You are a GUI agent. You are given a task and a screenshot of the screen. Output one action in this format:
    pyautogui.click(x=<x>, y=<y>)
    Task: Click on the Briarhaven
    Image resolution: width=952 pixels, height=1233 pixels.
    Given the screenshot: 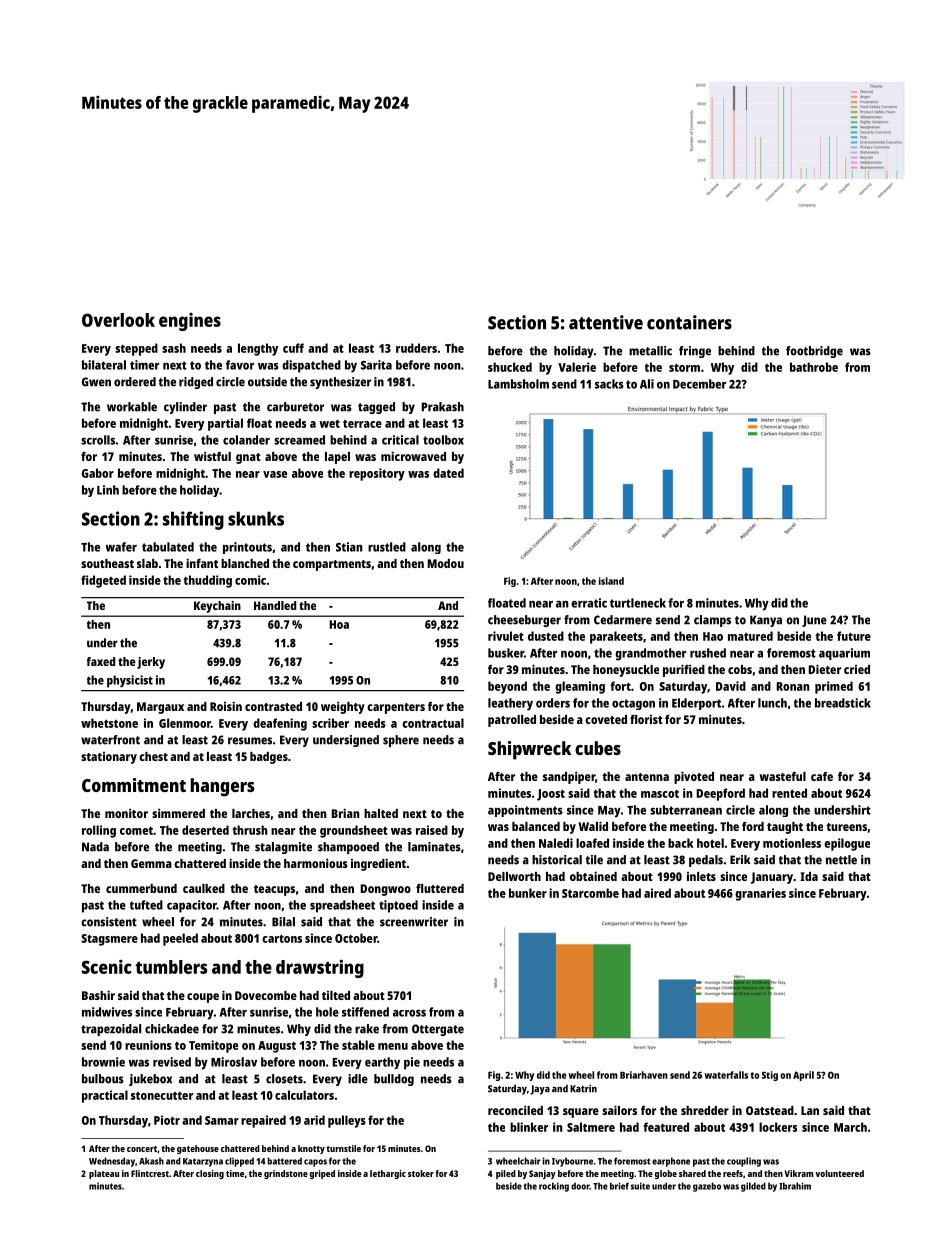 What is the action you would take?
    pyautogui.click(x=644, y=1075)
